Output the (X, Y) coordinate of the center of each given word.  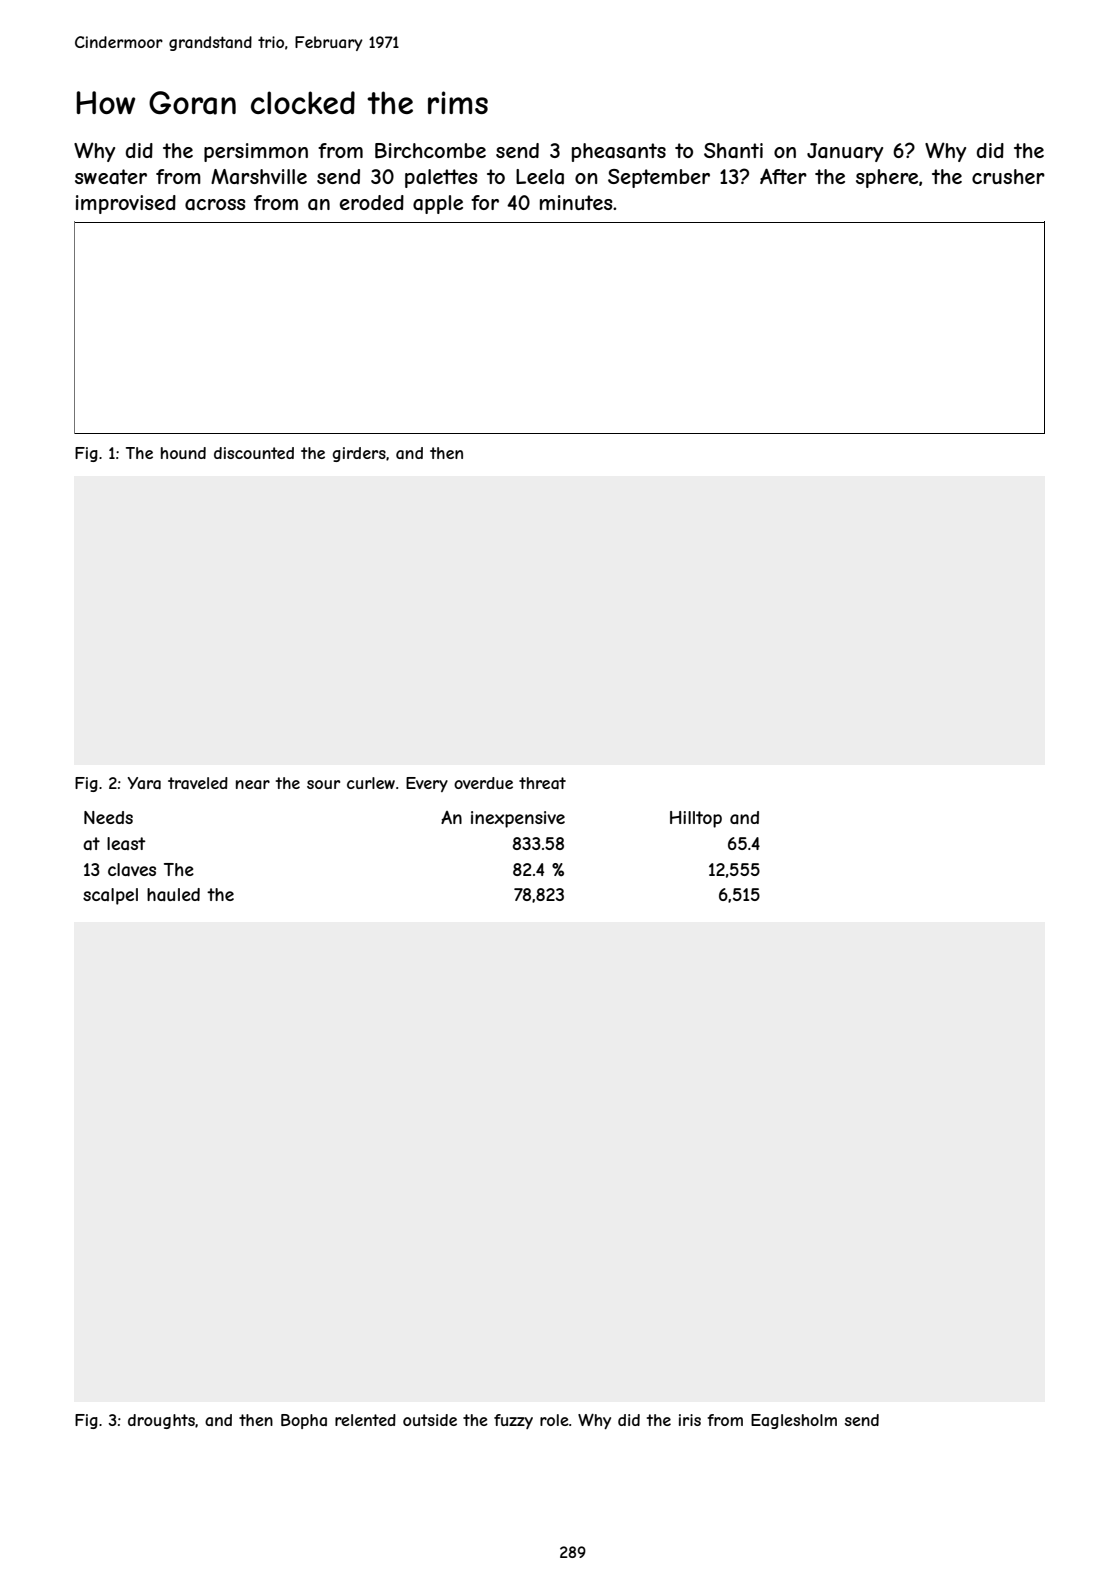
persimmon (256, 152)
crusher (1008, 176)
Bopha (304, 1421)
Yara (144, 783)
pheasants (619, 152)
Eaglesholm (794, 1421)
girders (359, 454)
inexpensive (518, 819)
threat (542, 783)
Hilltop (696, 819)
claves (132, 869)
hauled (173, 894)
